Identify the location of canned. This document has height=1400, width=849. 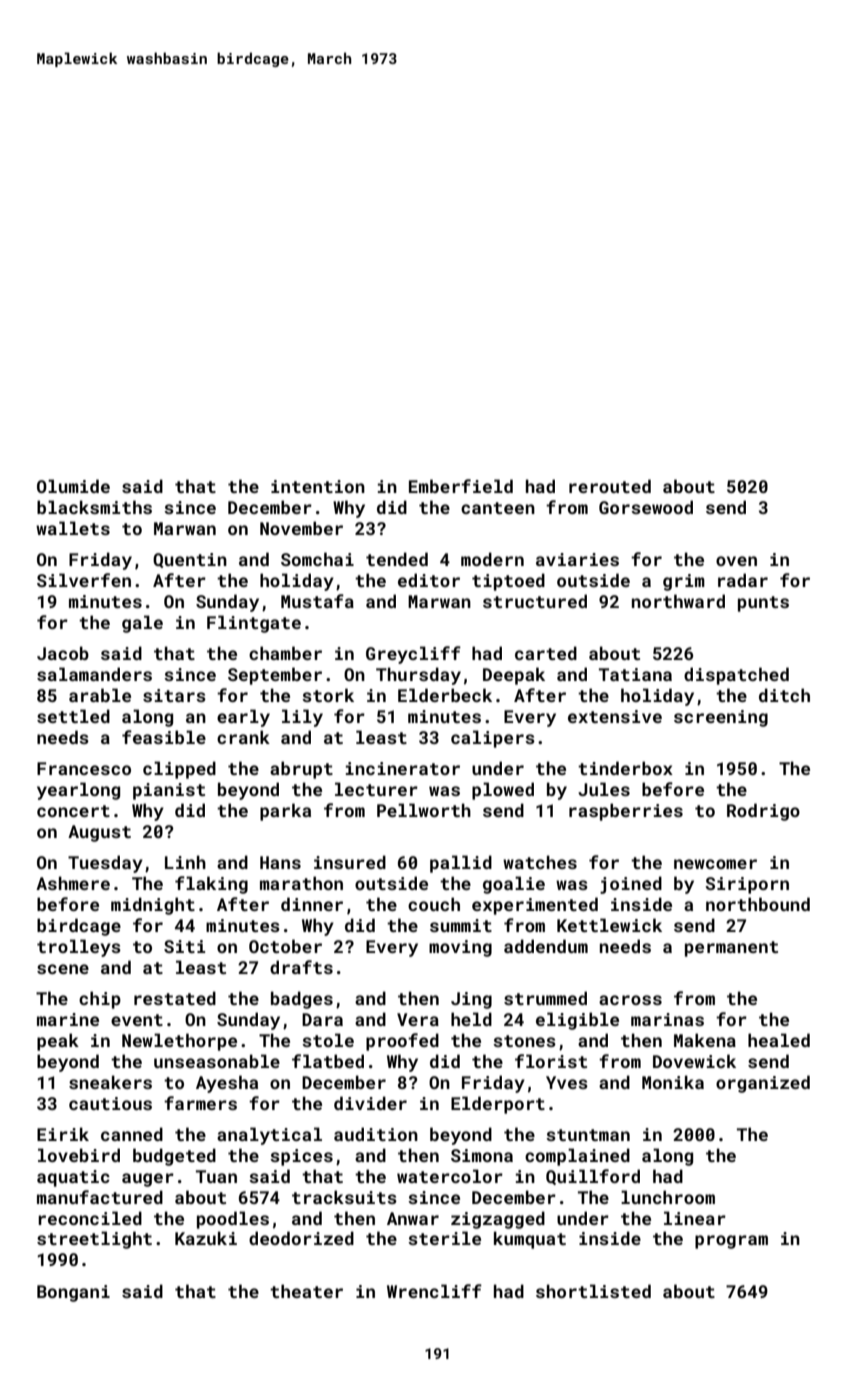
(132, 1134).
